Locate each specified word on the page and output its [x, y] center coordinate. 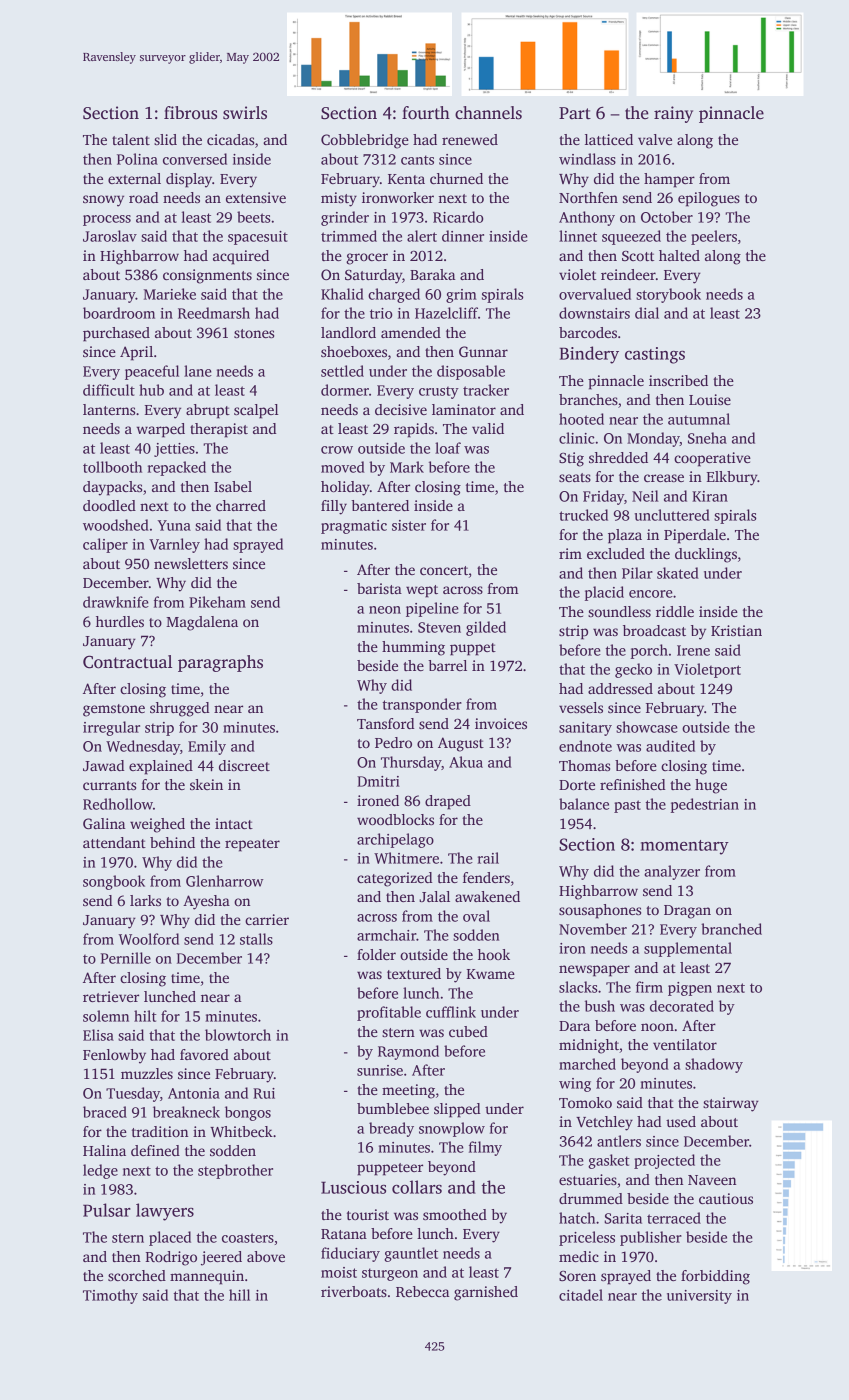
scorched [137, 1275]
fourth [426, 113]
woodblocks [395, 819]
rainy [673, 114]
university [699, 1297]
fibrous [190, 113]
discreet [244, 765]
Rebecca [422, 1291]
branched [731, 929]
